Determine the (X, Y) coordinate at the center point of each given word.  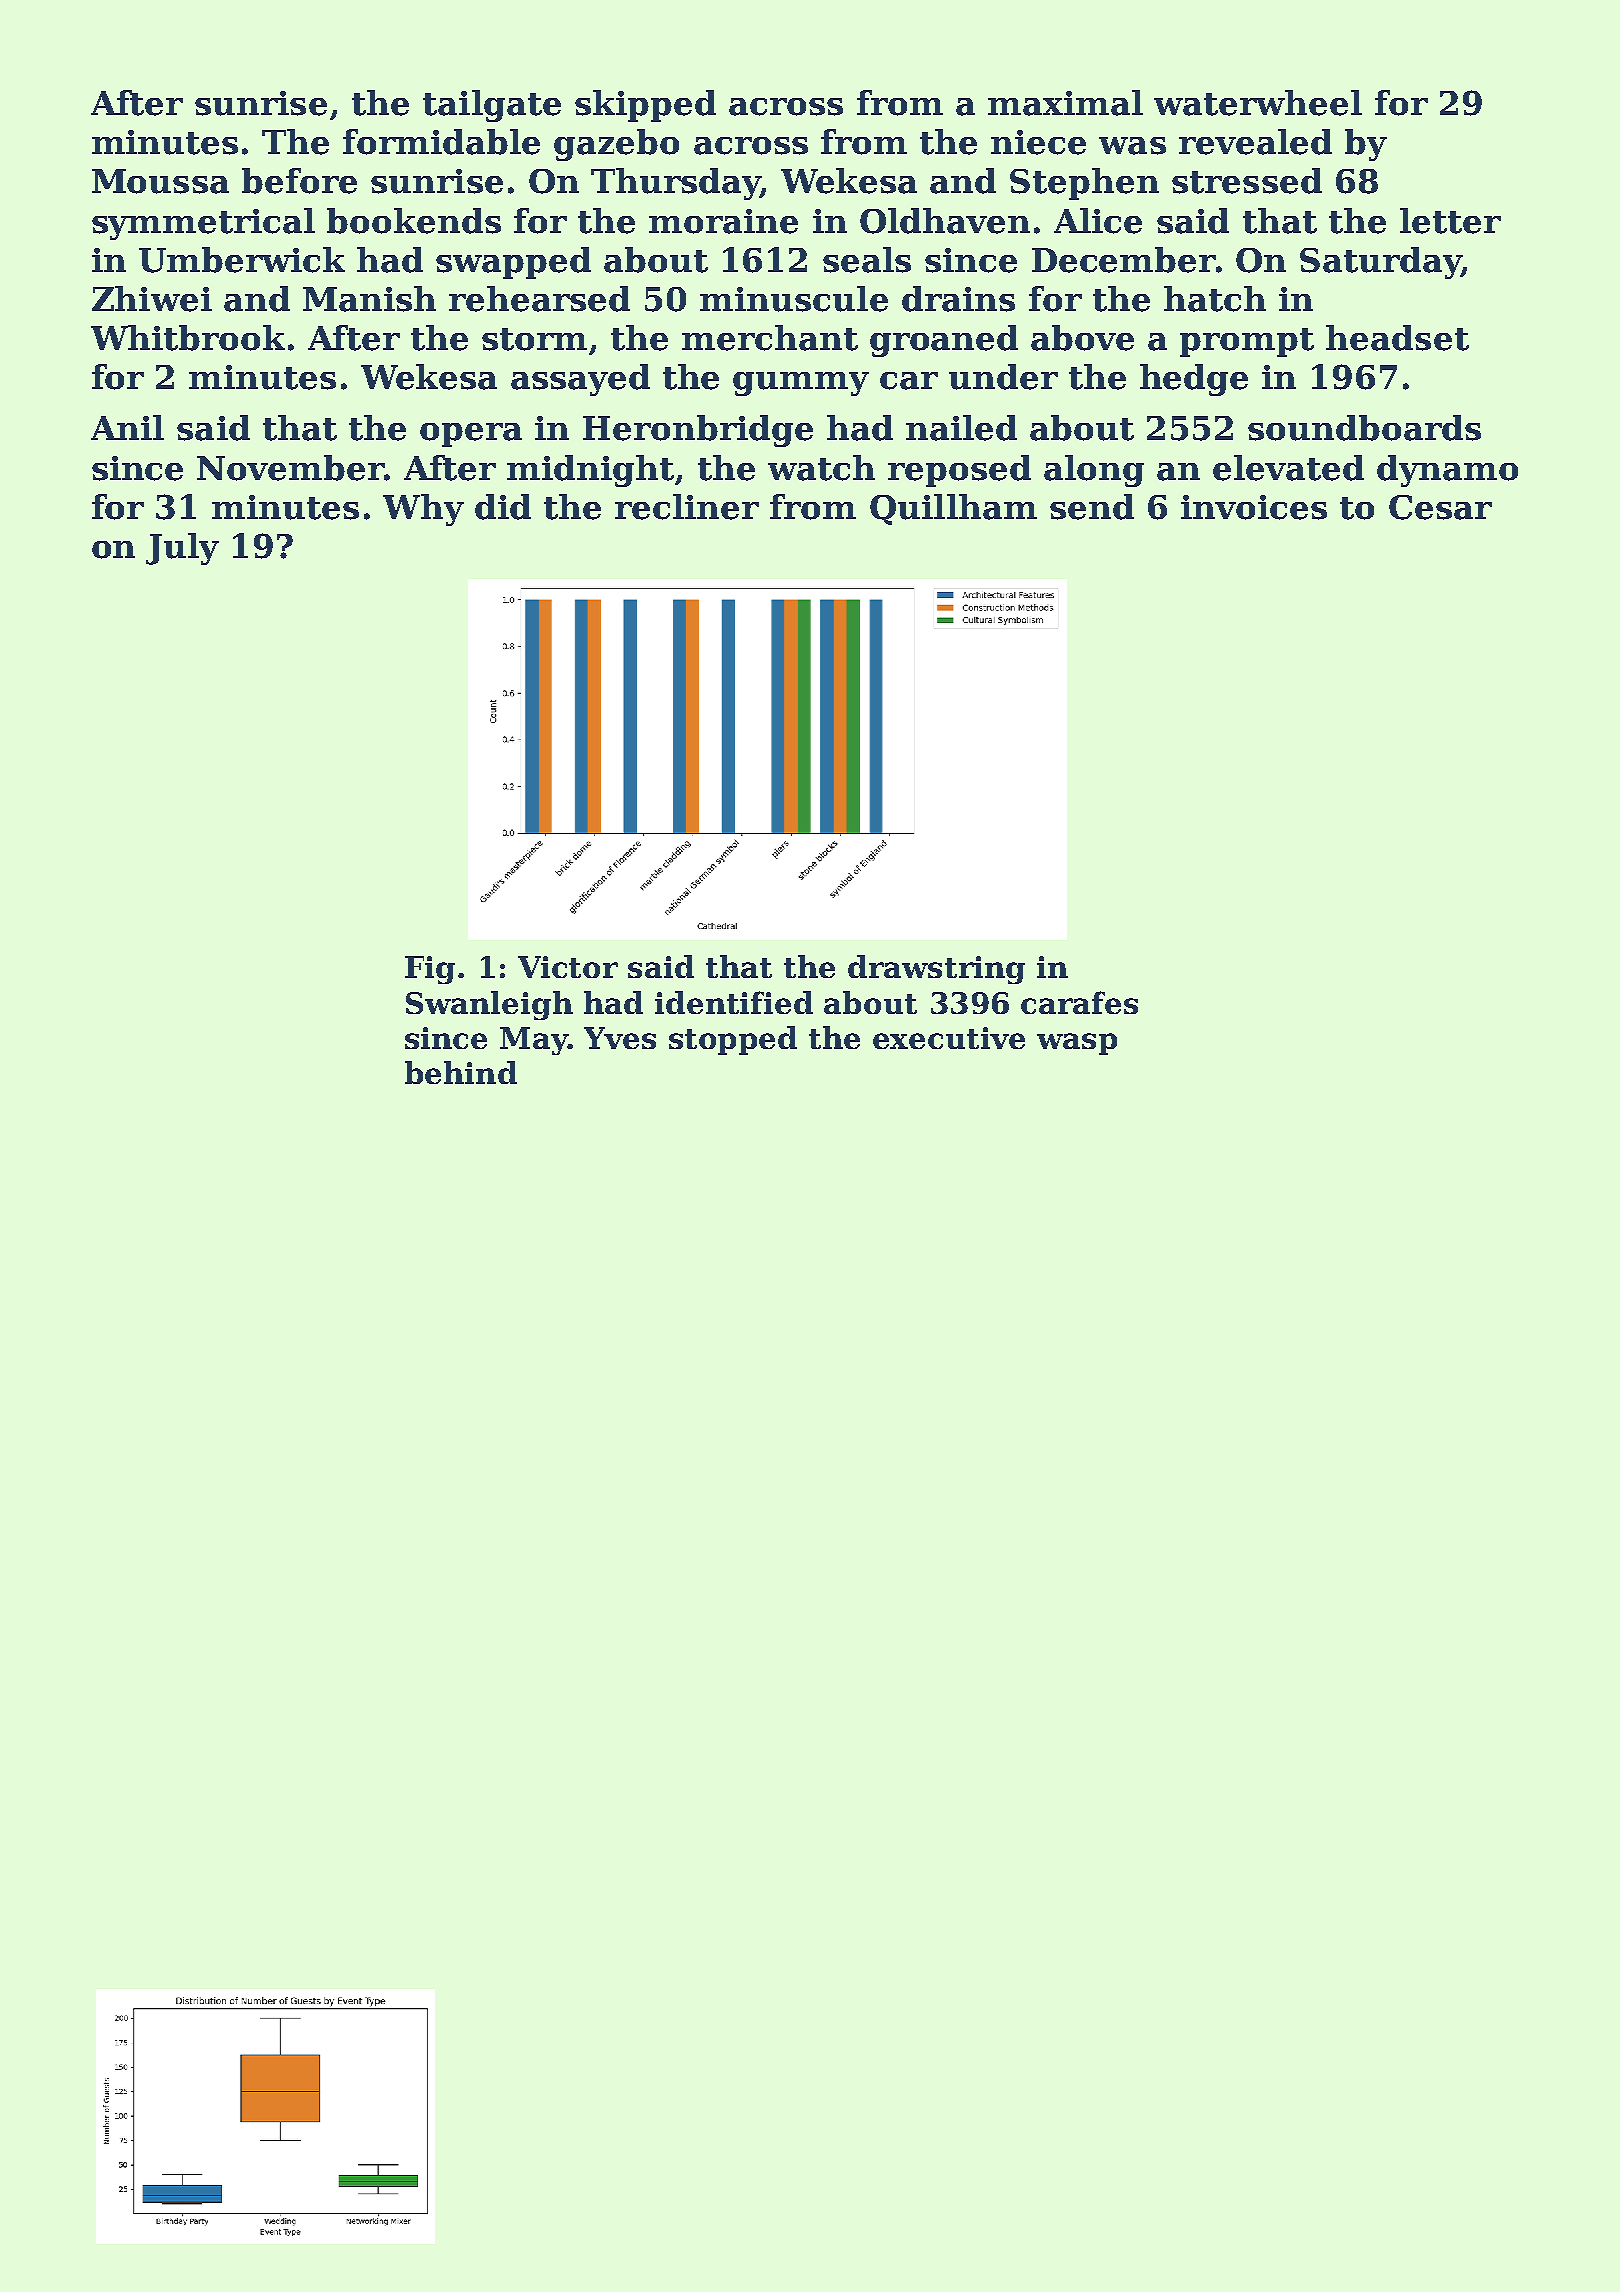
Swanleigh (489, 1005)
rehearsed (539, 299)
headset (1397, 338)
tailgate (492, 106)
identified (734, 1002)
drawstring (936, 969)
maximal (1065, 103)
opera (471, 435)
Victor (568, 967)
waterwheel (1258, 103)
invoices (1254, 507)
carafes (1079, 1002)
